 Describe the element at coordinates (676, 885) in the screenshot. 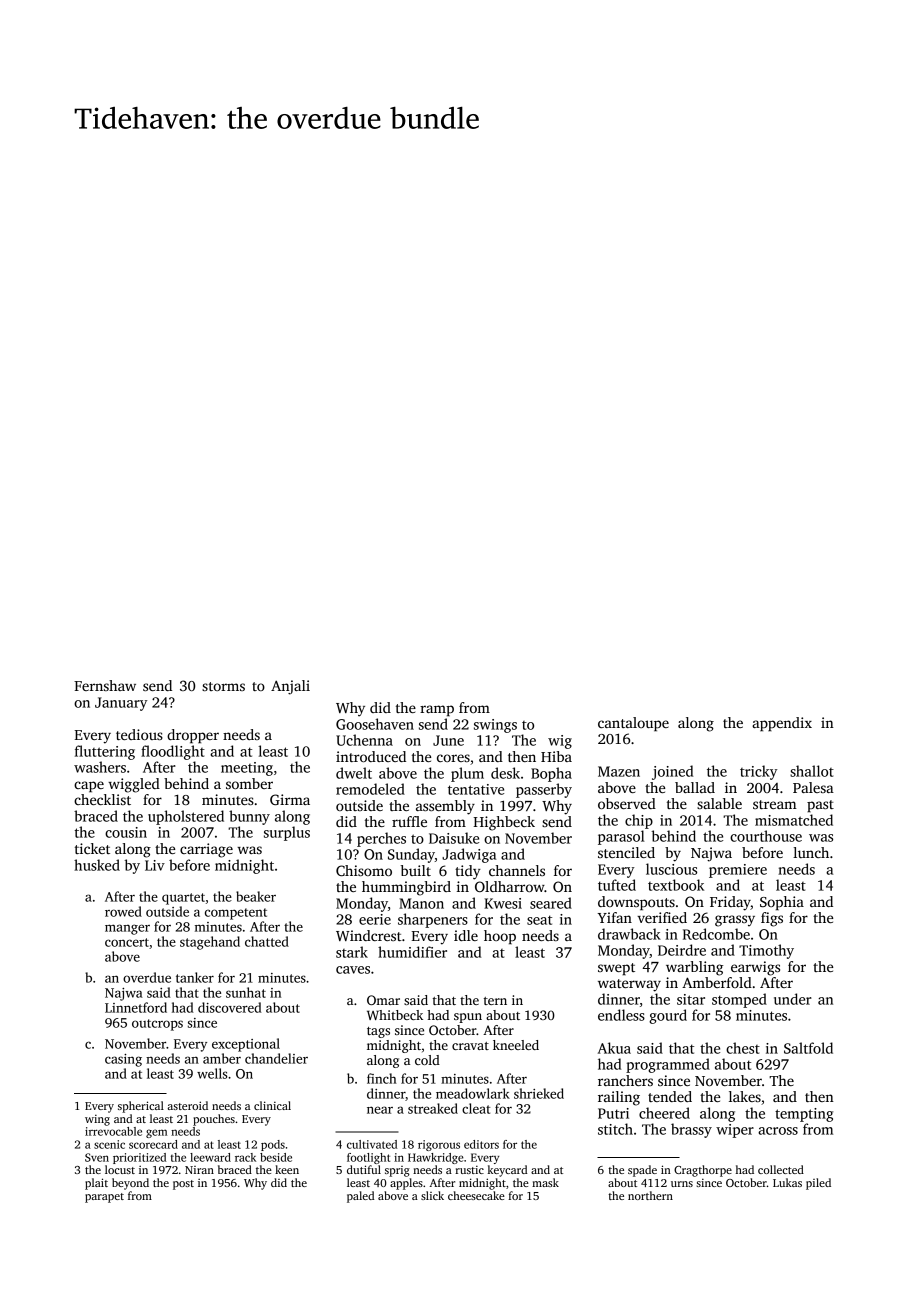

I see `textbook` at that location.
